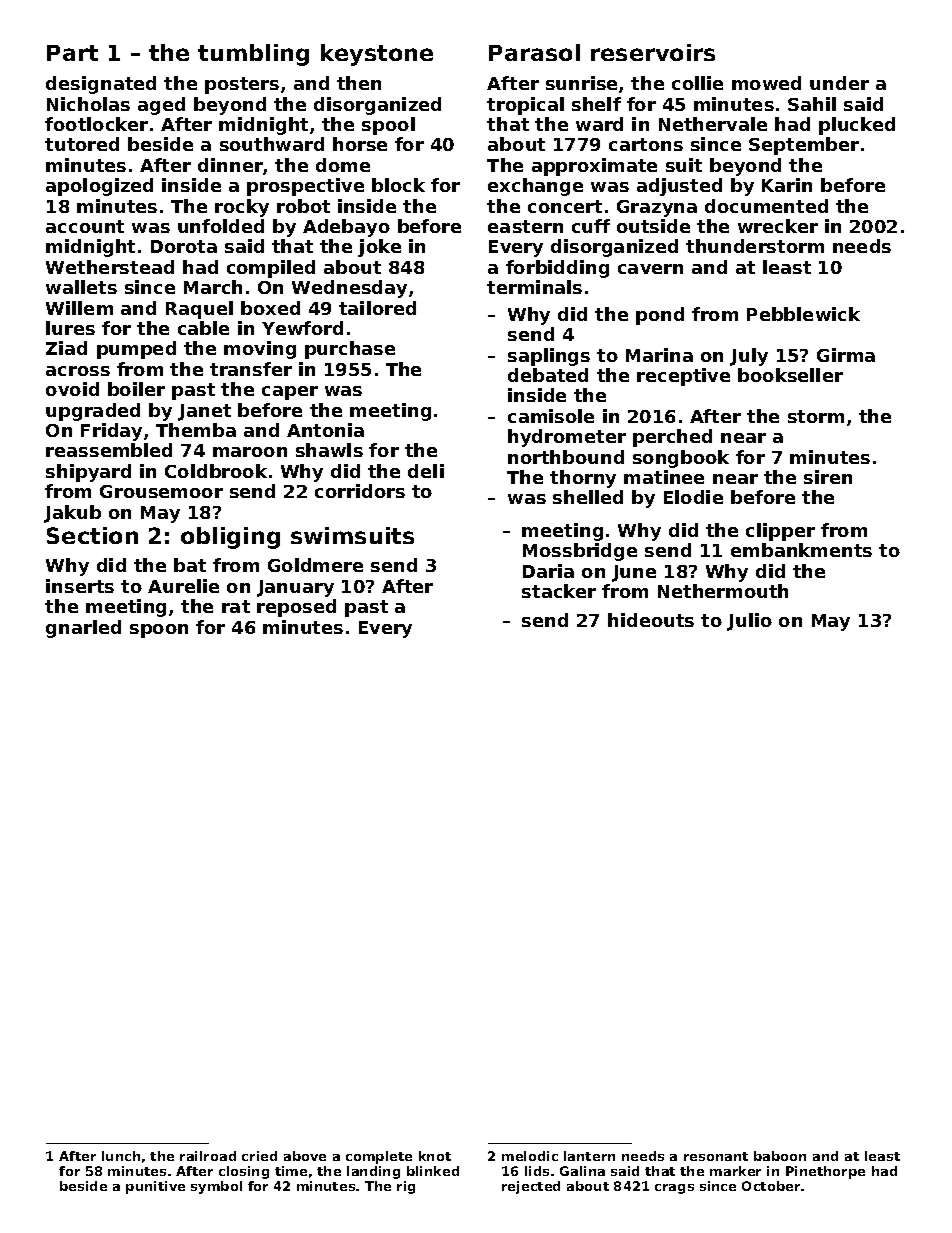 This screenshot has width=952, height=1233. What do you see at coordinates (208, 1156) in the screenshot?
I see `railroad` at bounding box center [208, 1156].
